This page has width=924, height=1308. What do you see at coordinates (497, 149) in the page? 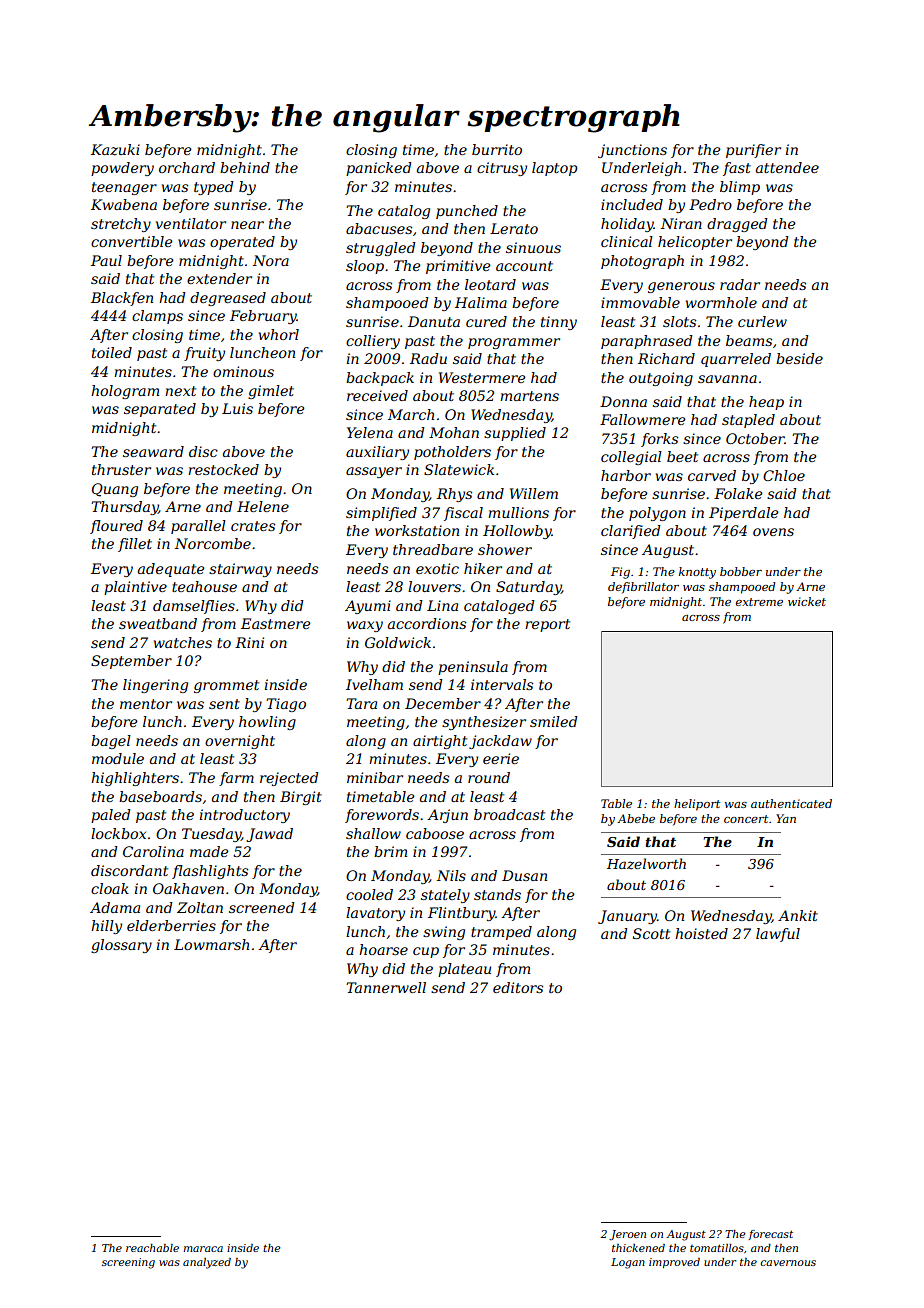
I see `burrito` at bounding box center [497, 149].
